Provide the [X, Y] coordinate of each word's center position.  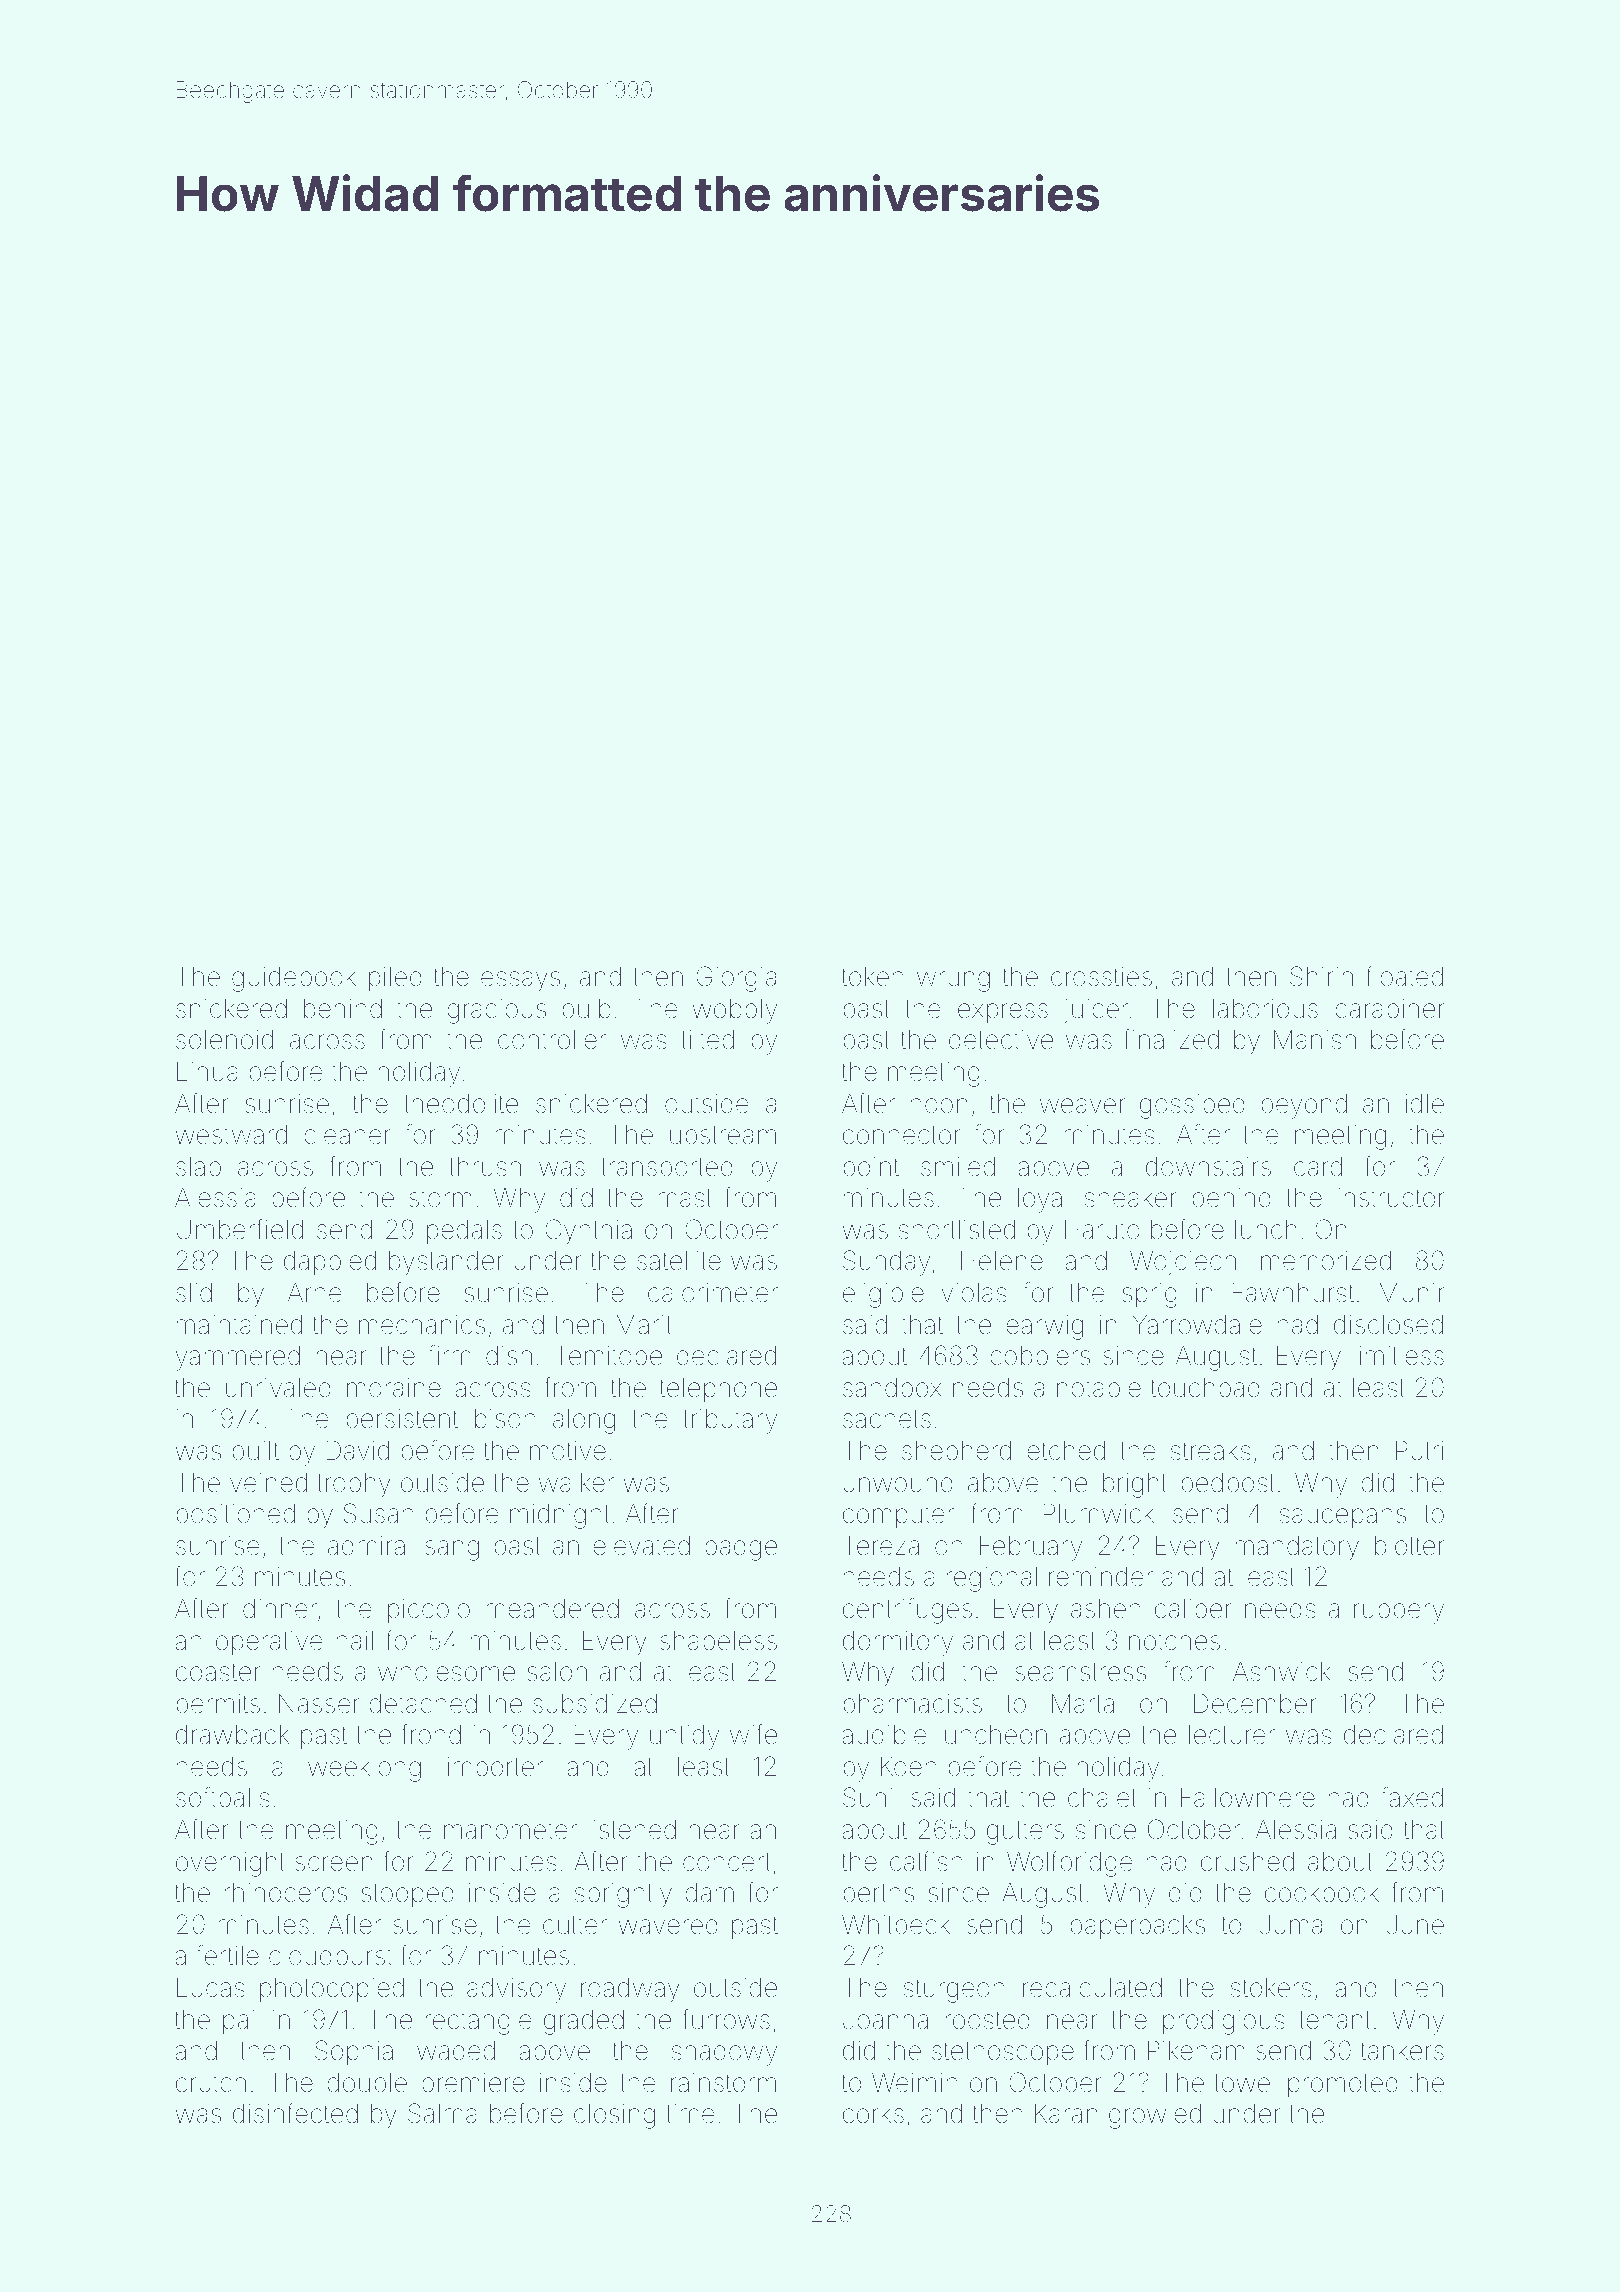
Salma [442, 2113]
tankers [1402, 2051]
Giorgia [736, 979]
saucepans [1343, 1518]
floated [1404, 976]
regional [992, 1579]
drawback [232, 1735]
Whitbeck [896, 1924]
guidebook [294, 979]
